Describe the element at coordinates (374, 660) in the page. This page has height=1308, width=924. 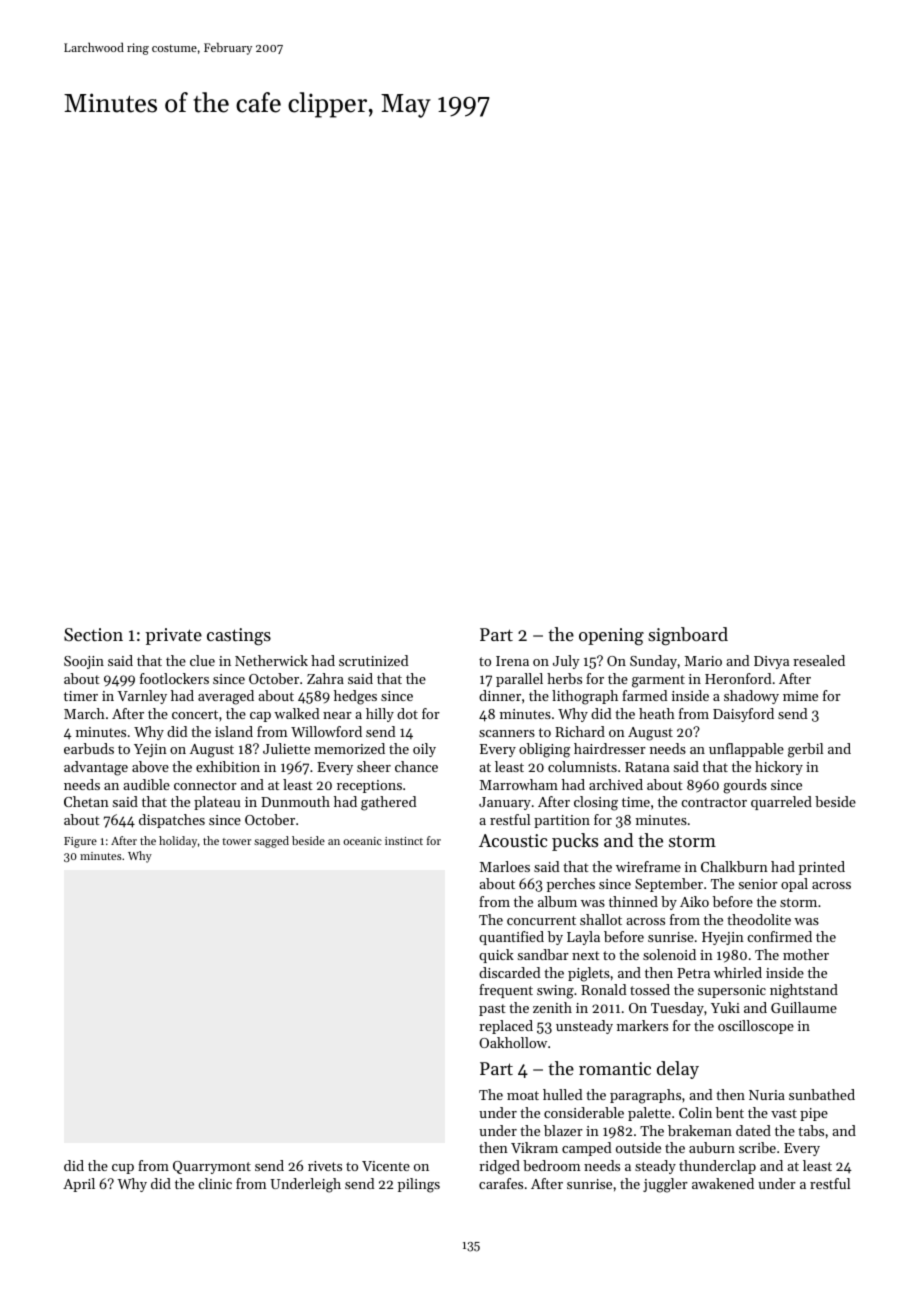
I see `scrutinized` at that location.
